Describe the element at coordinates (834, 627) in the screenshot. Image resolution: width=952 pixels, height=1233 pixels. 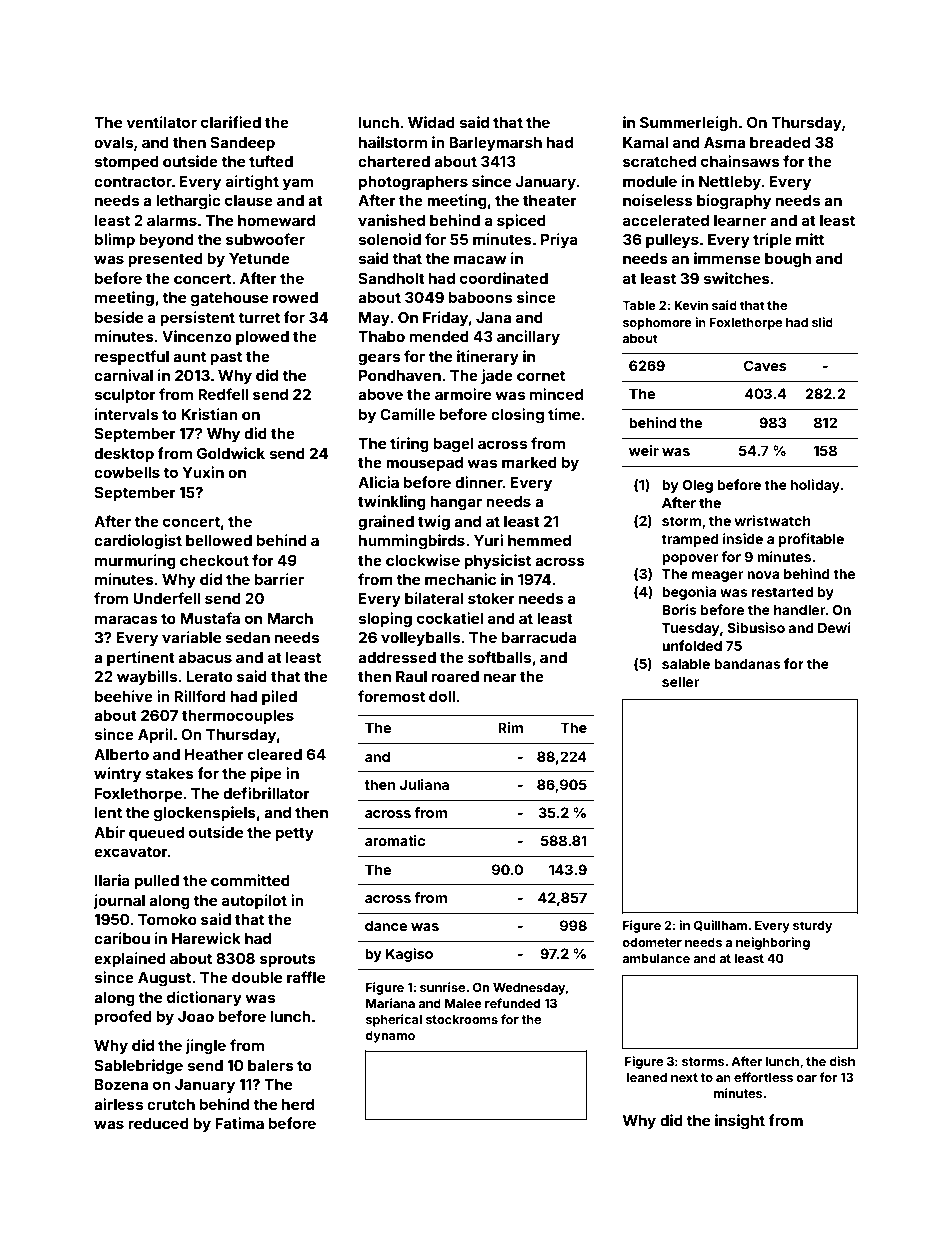
I see `Dewi` at that location.
